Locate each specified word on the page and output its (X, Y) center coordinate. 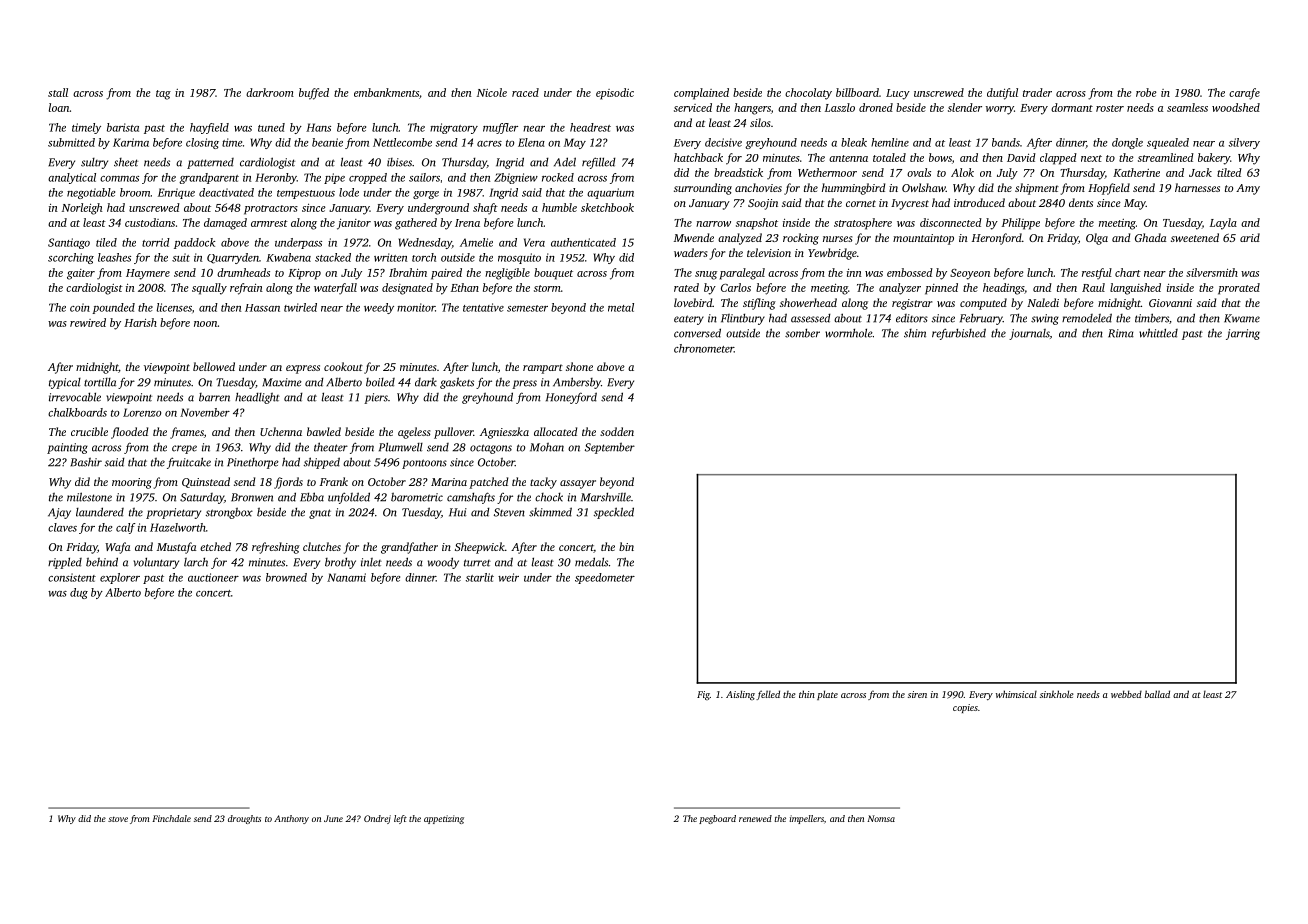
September (610, 448)
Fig (703, 695)
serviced (693, 107)
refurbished (959, 334)
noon (206, 324)
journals (1029, 334)
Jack (1200, 172)
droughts (244, 819)
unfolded (349, 498)
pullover (454, 433)
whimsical (1016, 694)
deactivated (226, 192)
